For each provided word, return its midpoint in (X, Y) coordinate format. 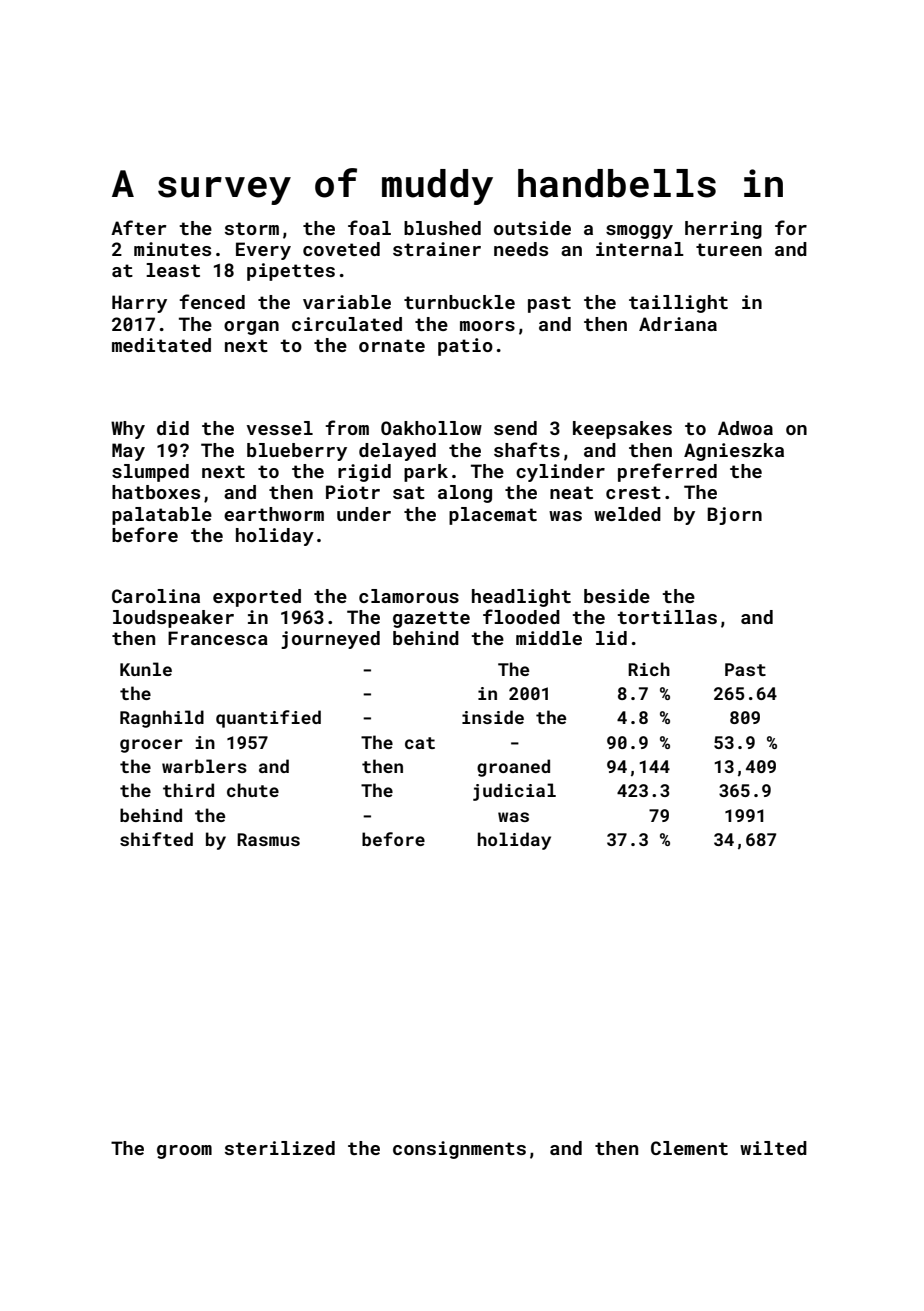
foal (369, 227)
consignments (459, 1150)
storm (252, 228)
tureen (729, 249)
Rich (649, 669)
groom (184, 1152)
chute (253, 790)
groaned (513, 768)
